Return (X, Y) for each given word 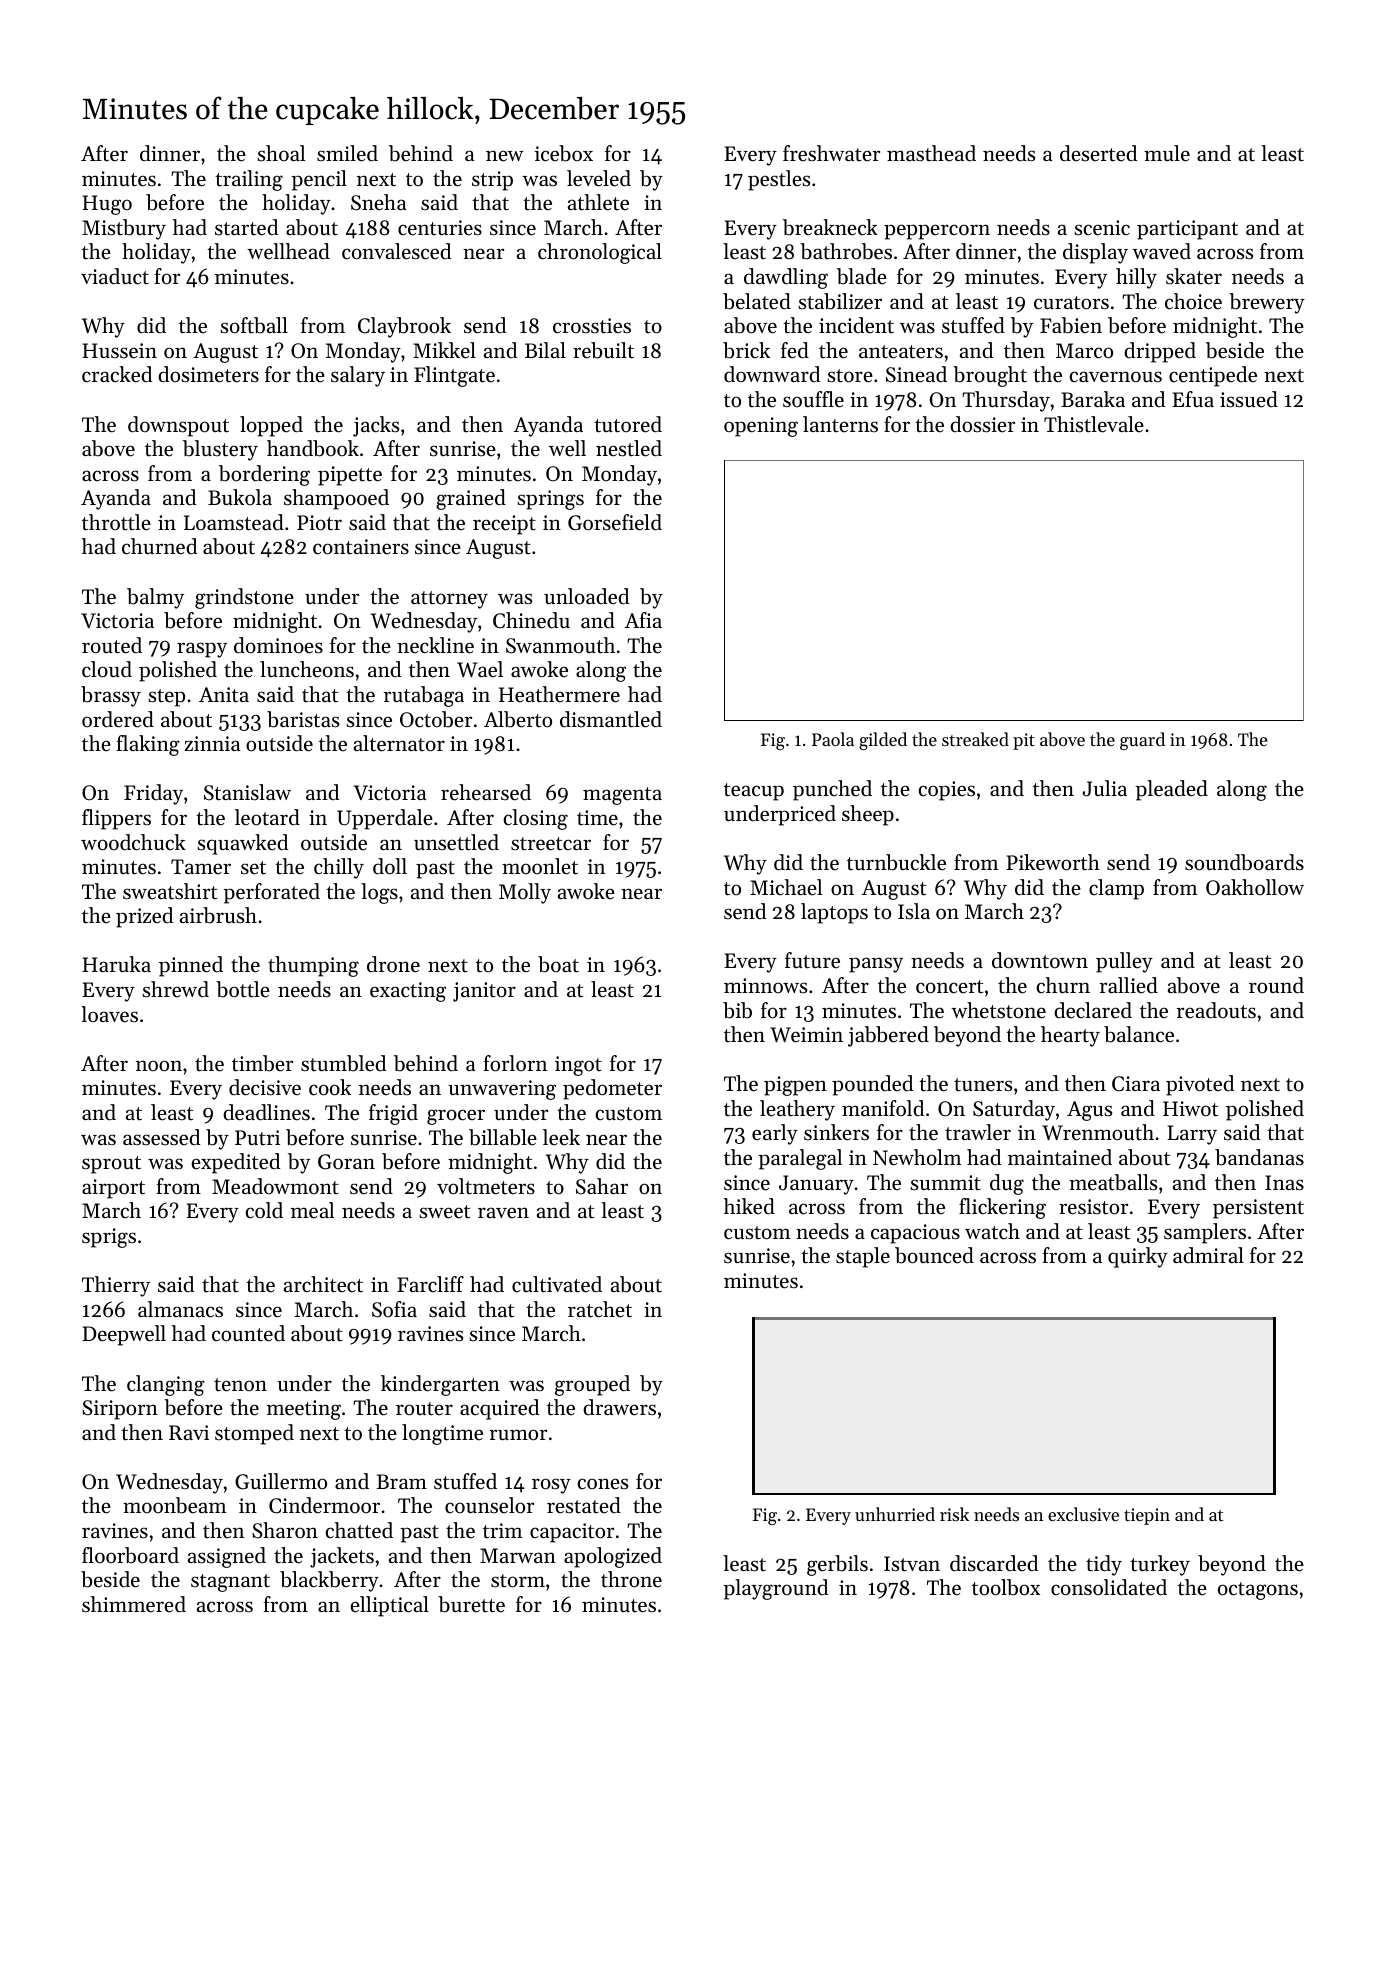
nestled (629, 448)
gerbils (837, 1565)
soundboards (1244, 862)
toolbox (1006, 1587)
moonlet (540, 866)
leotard (267, 817)
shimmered (134, 1604)
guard (1142, 741)
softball (254, 325)
